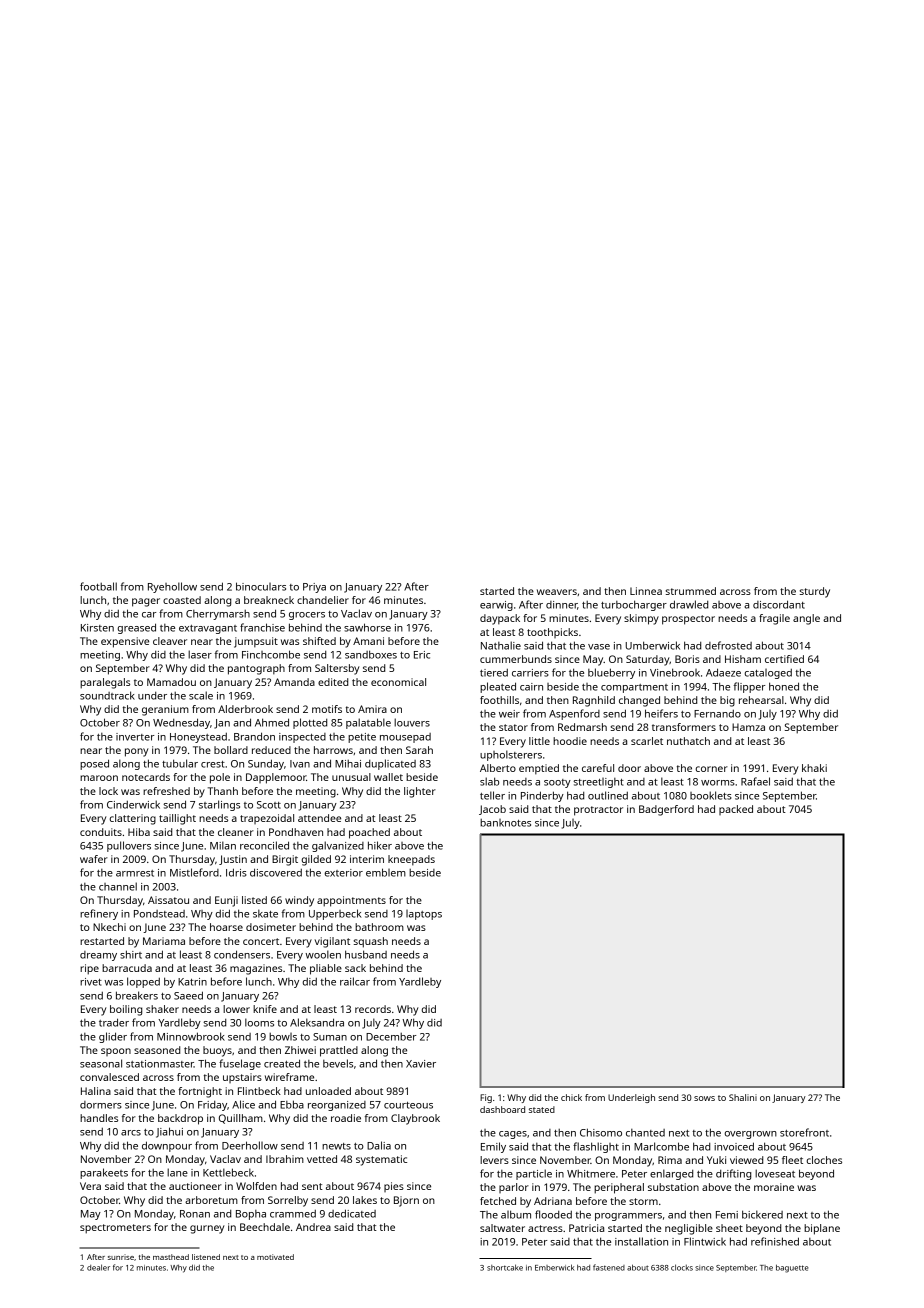 The width and height of the screenshot is (924, 1308). I want to click on Xavier, so click(421, 1064).
